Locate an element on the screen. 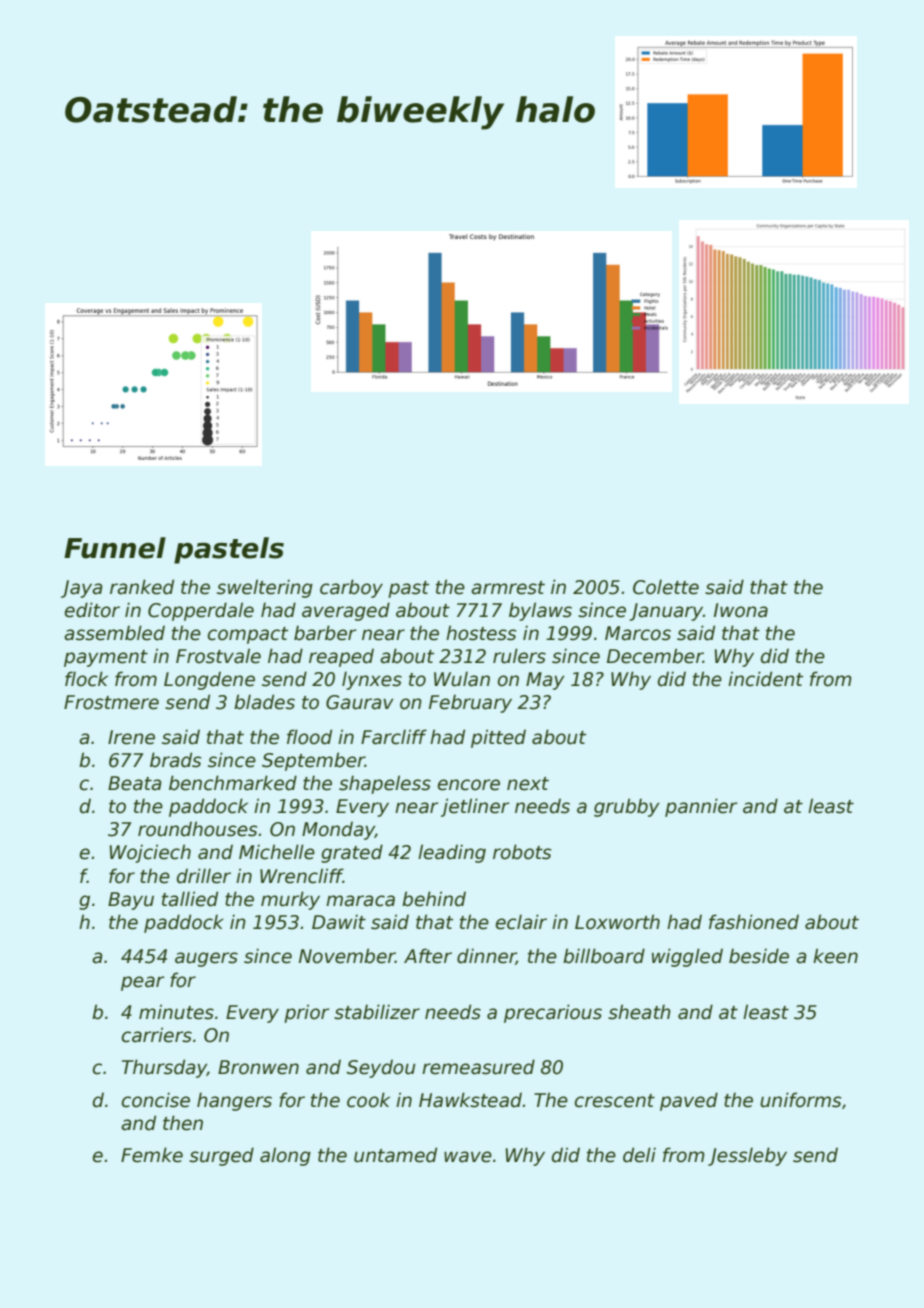 The width and height of the screenshot is (924, 1308). beside is located at coordinates (759, 956).
